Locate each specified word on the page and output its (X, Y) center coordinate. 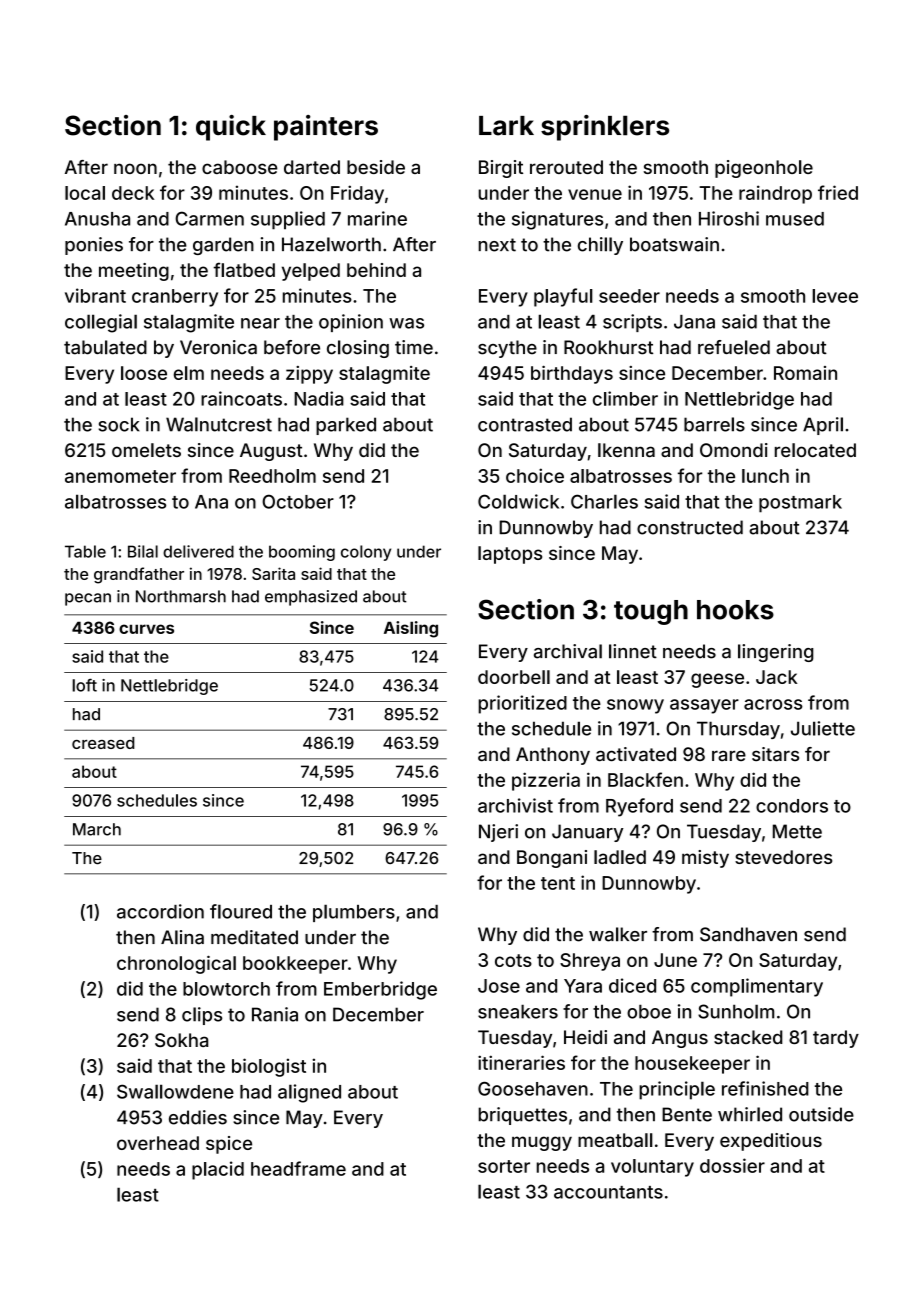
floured (241, 911)
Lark (506, 126)
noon (135, 168)
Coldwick (518, 501)
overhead (158, 1143)
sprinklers (605, 128)
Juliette (823, 728)
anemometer (120, 476)
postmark (800, 504)
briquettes (522, 1116)
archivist (515, 805)
